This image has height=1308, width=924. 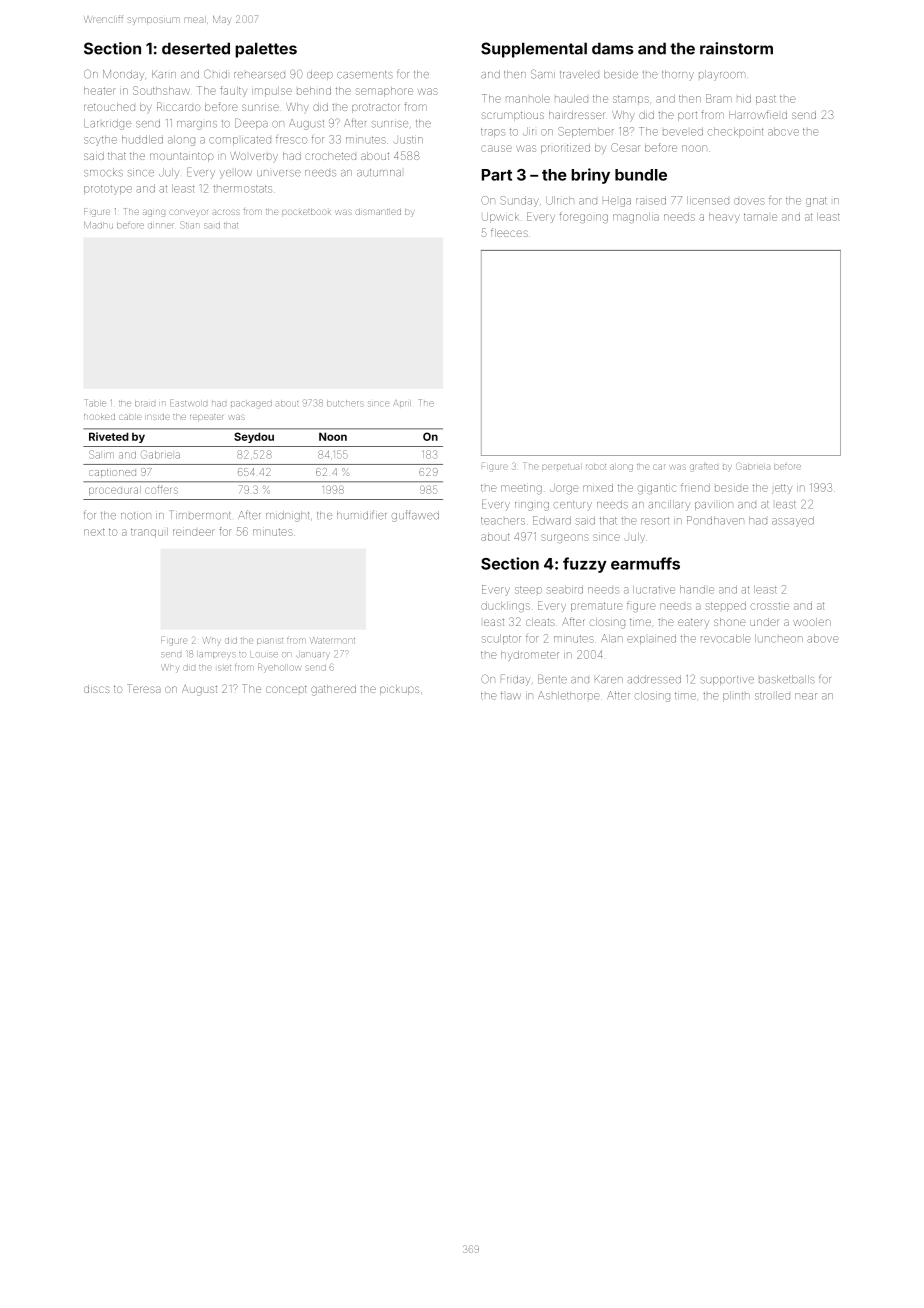 What do you see at coordinates (695, 487) in the image?
I see `friend` at bounding box center [695, 487].
